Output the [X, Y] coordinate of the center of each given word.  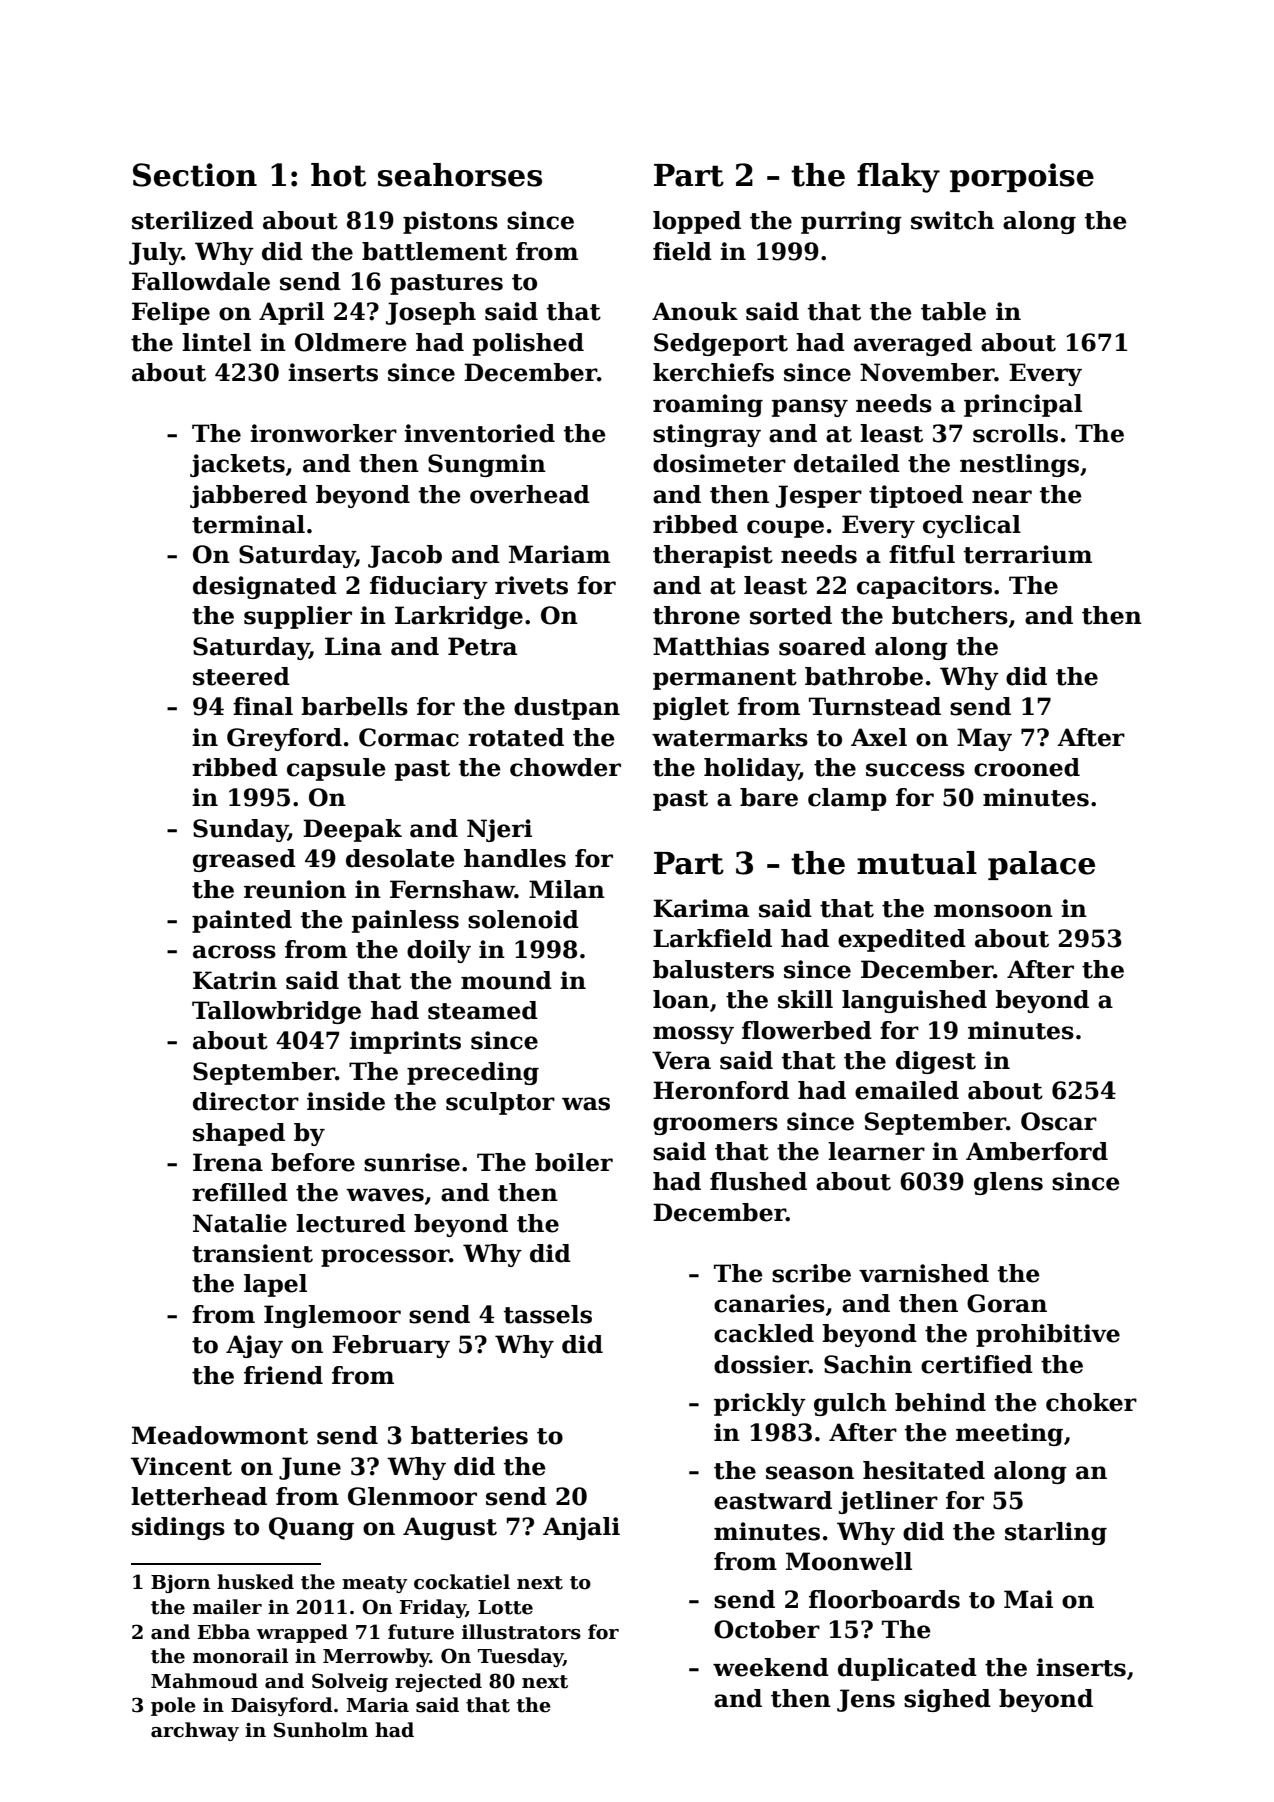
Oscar [1059, 1121]
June [310, 1468]
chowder [565, 767]
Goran [1007, 1303]
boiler [574, 1162]
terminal [248, 524]
